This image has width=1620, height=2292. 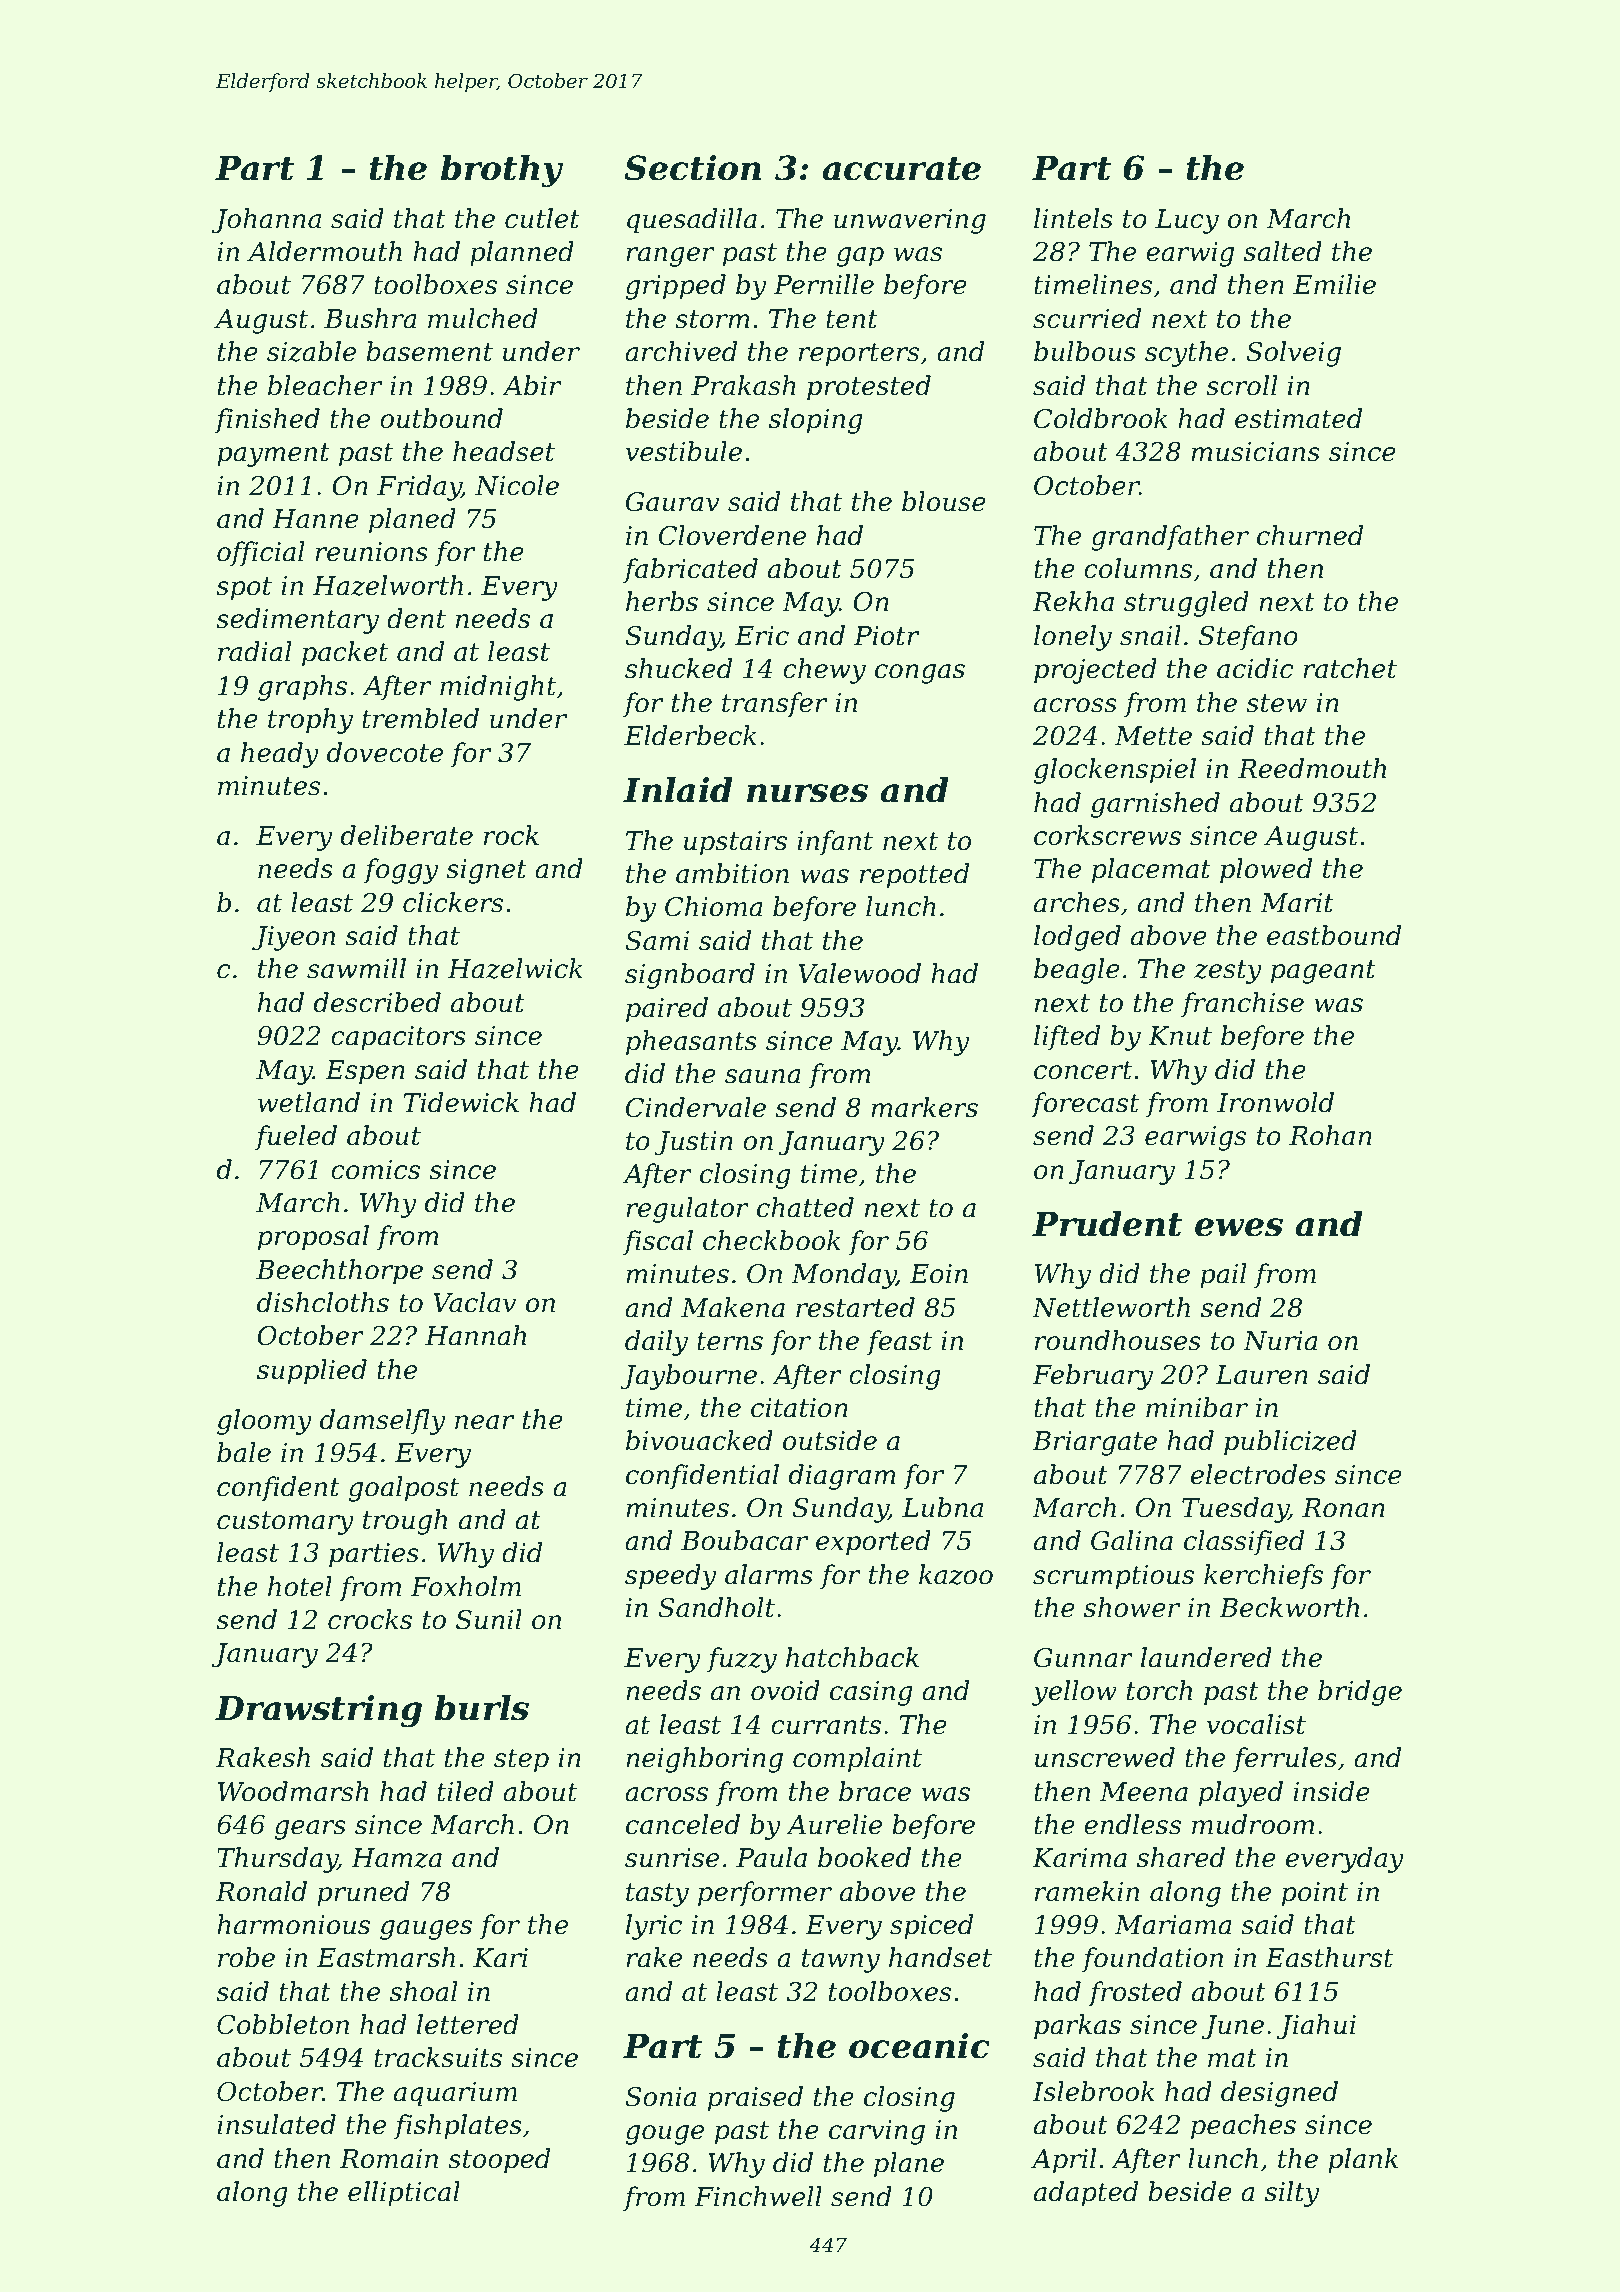 What do you see at coordinates (1085, 351) in the image?
I see `bulbous` at bounding box center [1085, 351].
